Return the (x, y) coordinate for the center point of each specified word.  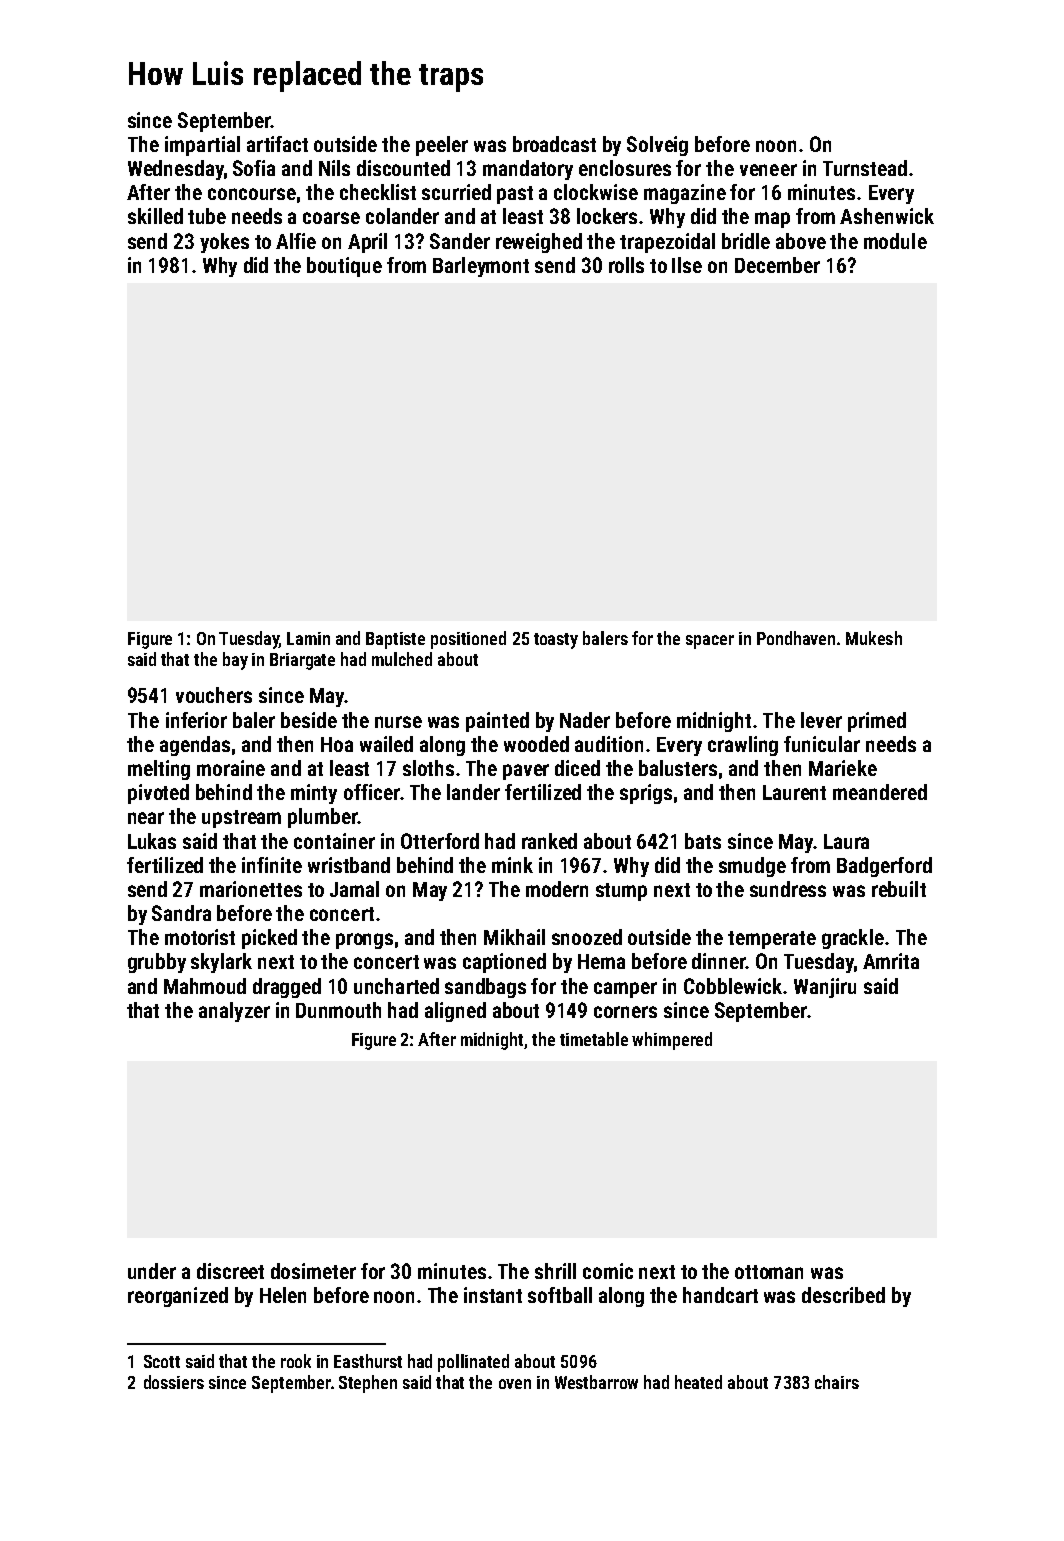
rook (296, 1361)
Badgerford (884, 867)
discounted (403, 168)
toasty (556, 641)
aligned (455, 1012)
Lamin (308, 638)
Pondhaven (796, 638)
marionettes (251, 889)
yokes (224, 243)
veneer (768, 170)
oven (515, 1384)
